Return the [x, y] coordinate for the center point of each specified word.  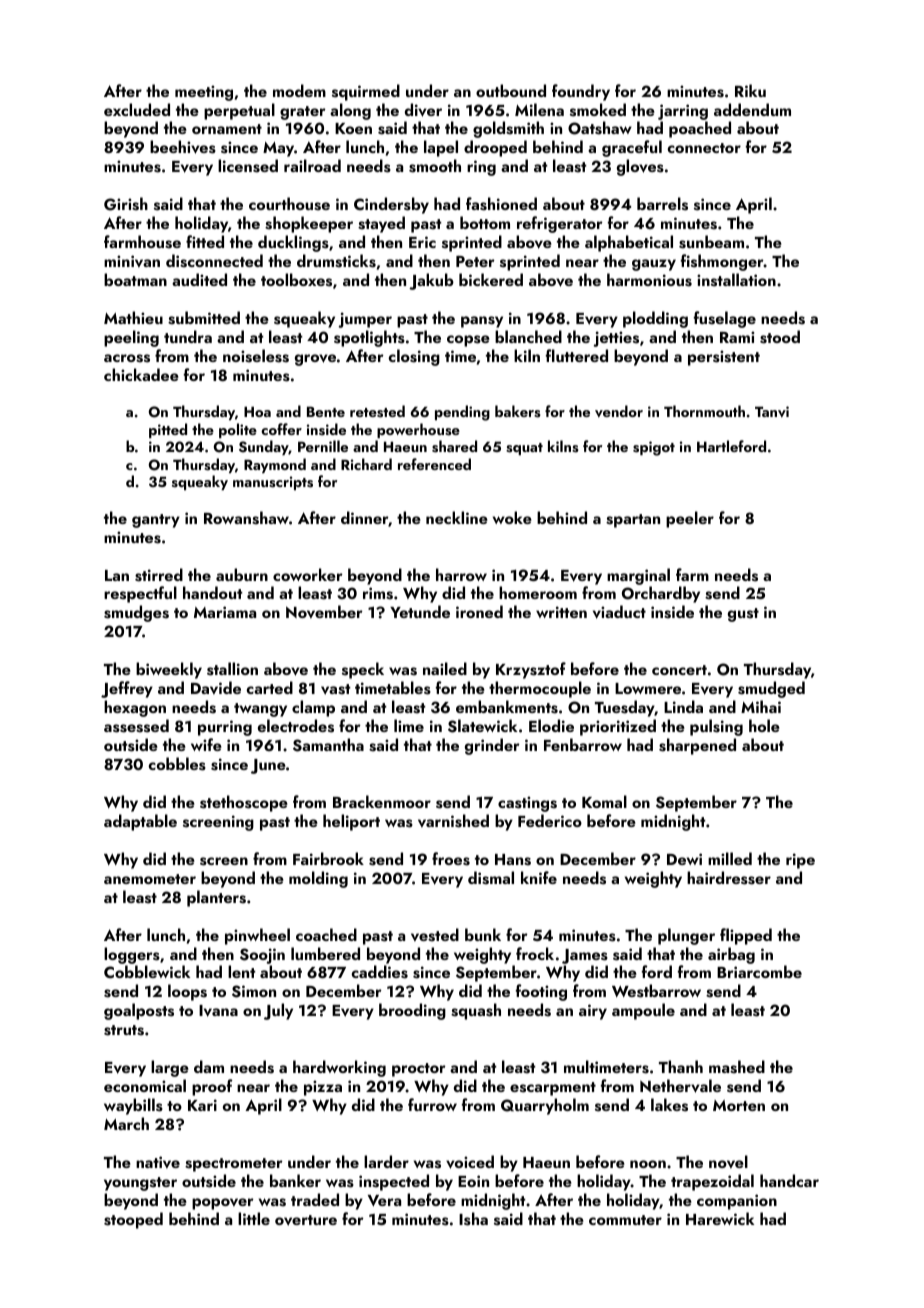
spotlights [369, 338]
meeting [204, 93]
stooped [133, 1220]
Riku [750, 90]
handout [212, 592]
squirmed [366, 92]
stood [780, 337]
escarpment [553, 1089]
